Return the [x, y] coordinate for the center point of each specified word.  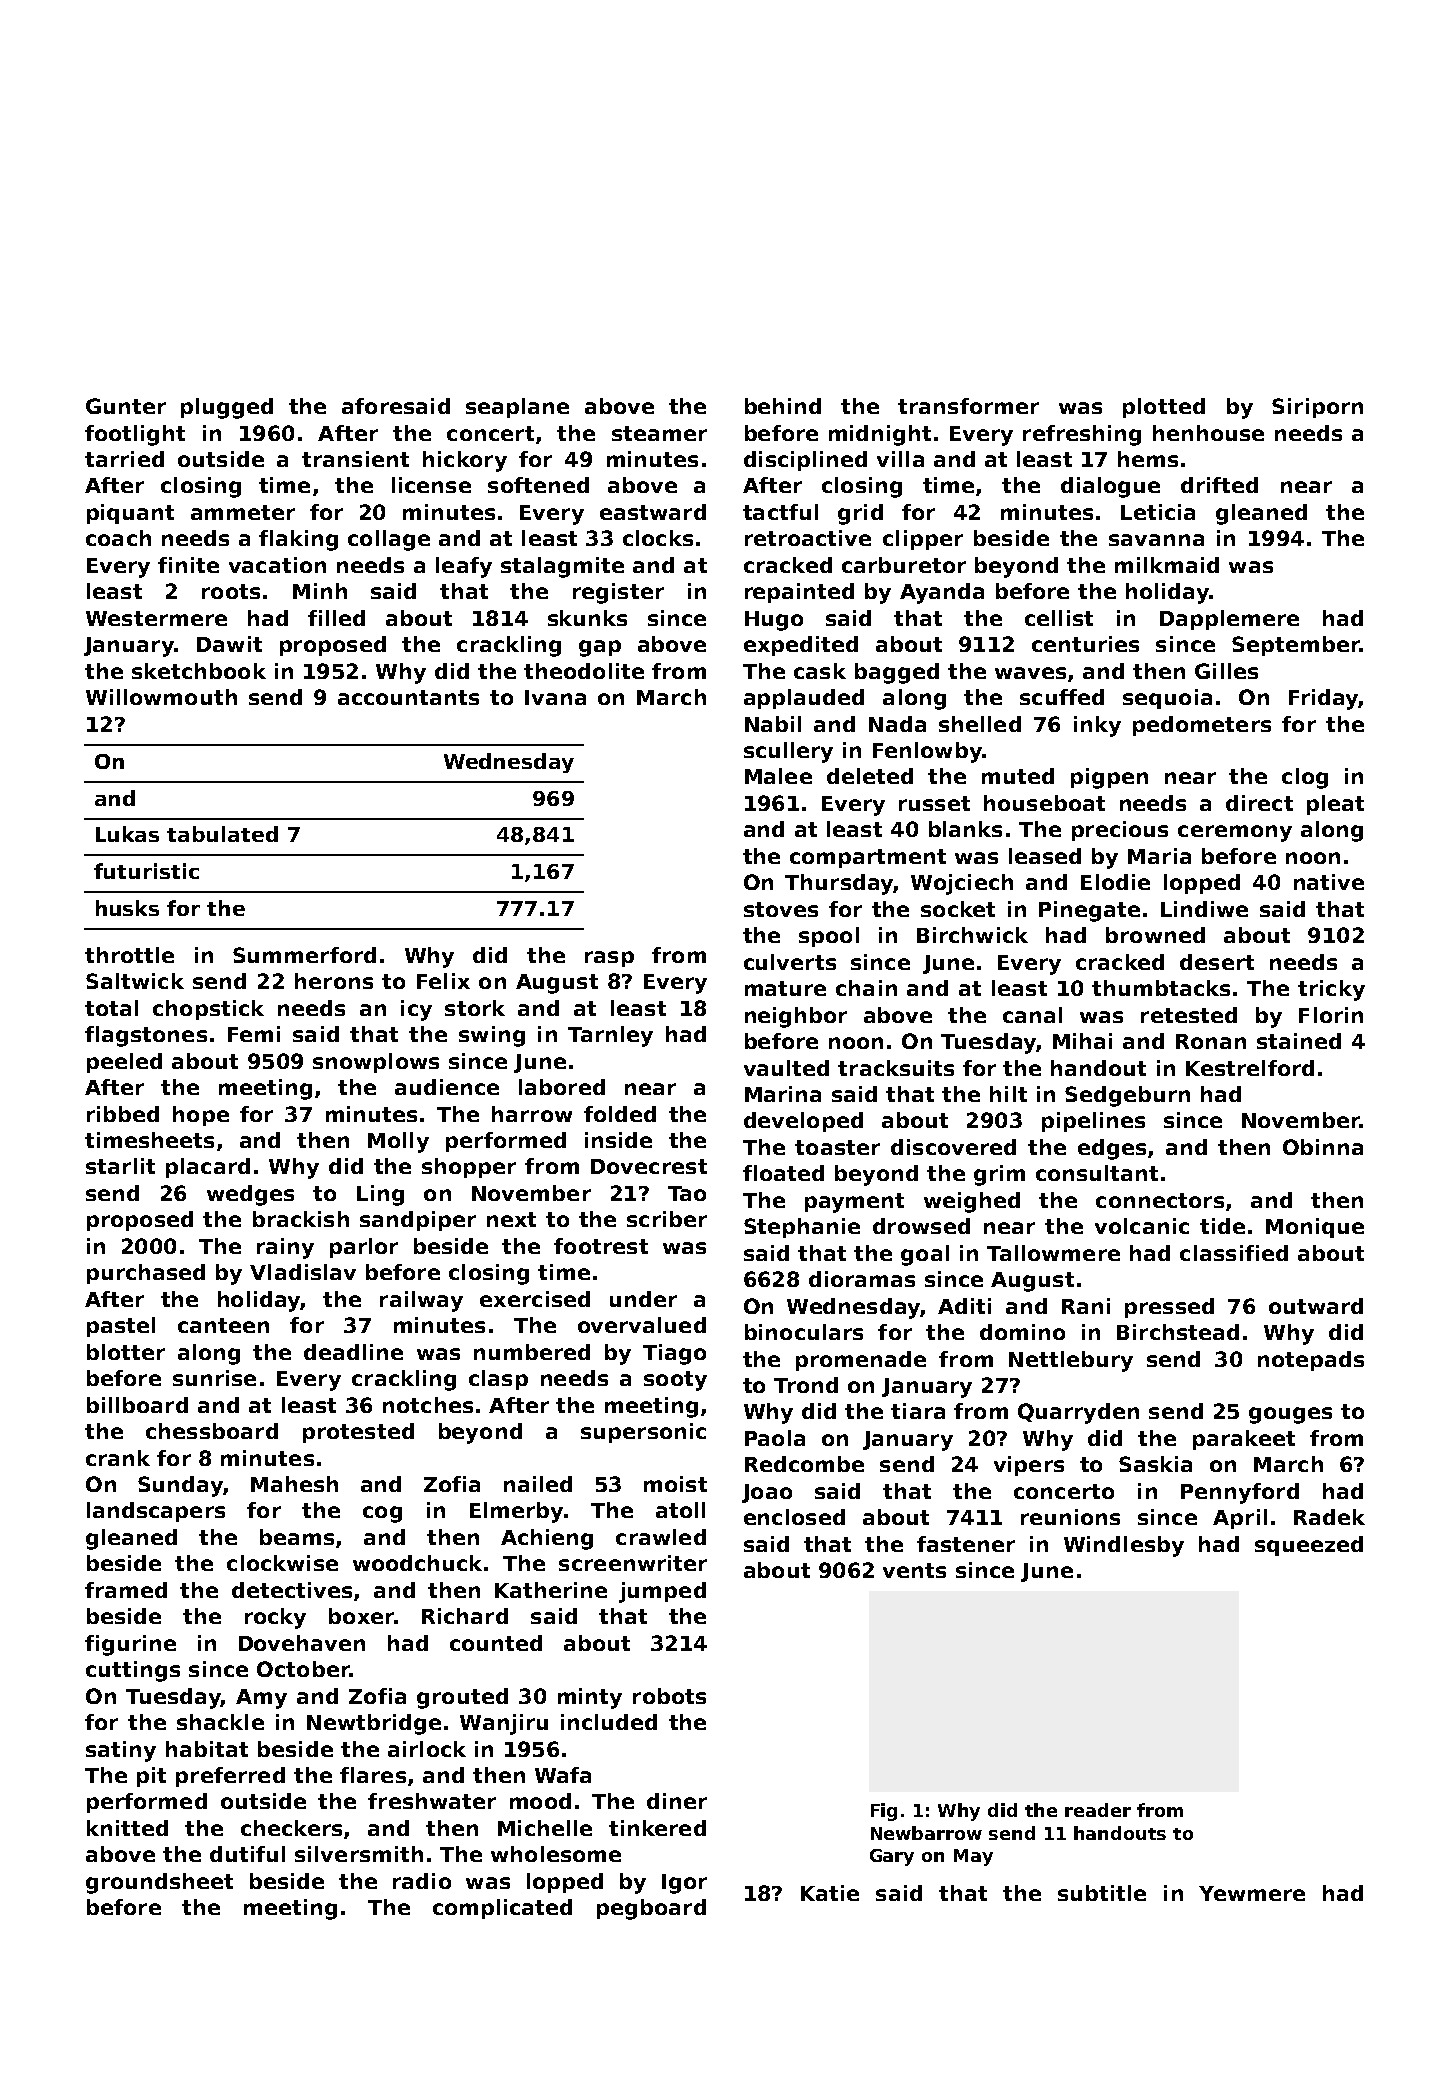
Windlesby [1124, 1546]
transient [355, 459]
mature [785, 988]
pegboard [651, 1909]
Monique [1315, 1228]
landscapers [156, 1512]
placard [208, 1168]
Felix [443, 981]
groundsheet [159, 1883]
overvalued [642, 1325]
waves [1030, 673]
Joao [767, 1493]
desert [1217, 962]
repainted [799, 593]
